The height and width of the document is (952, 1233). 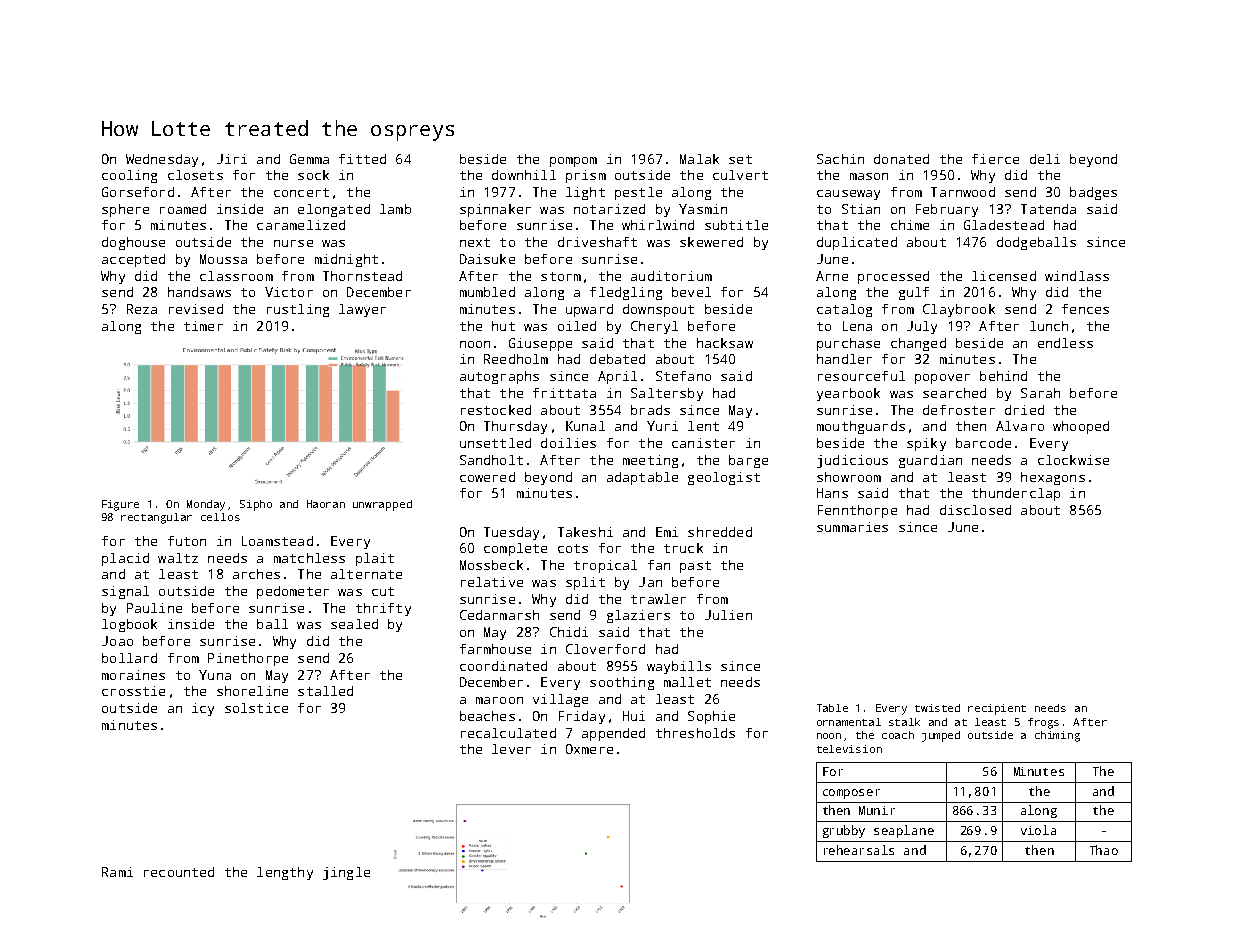 What do you see at coordinates (117, 872) in the document?
I see `Rami` at bounding box center [117, 872].
